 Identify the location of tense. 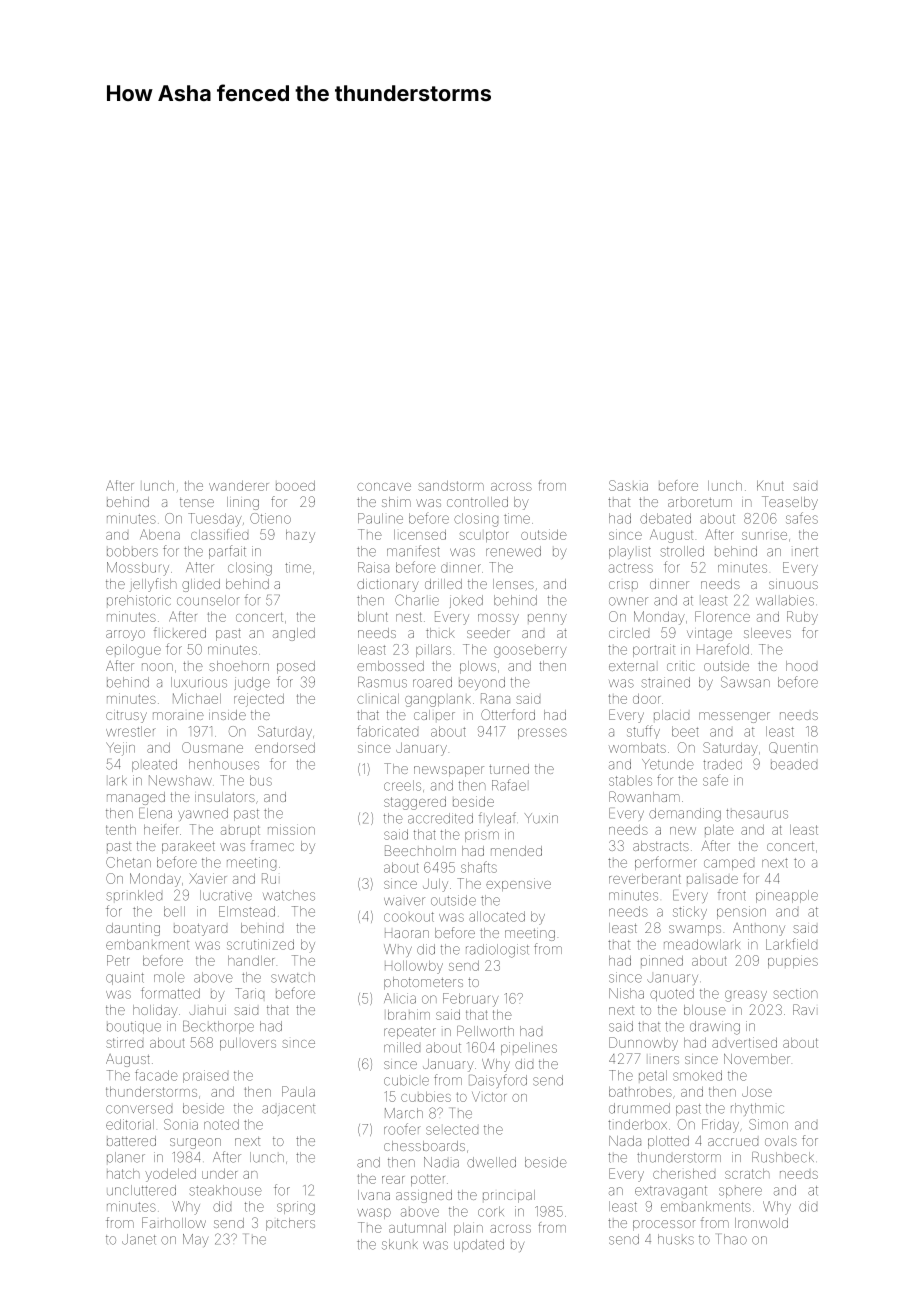
(197, 502).
